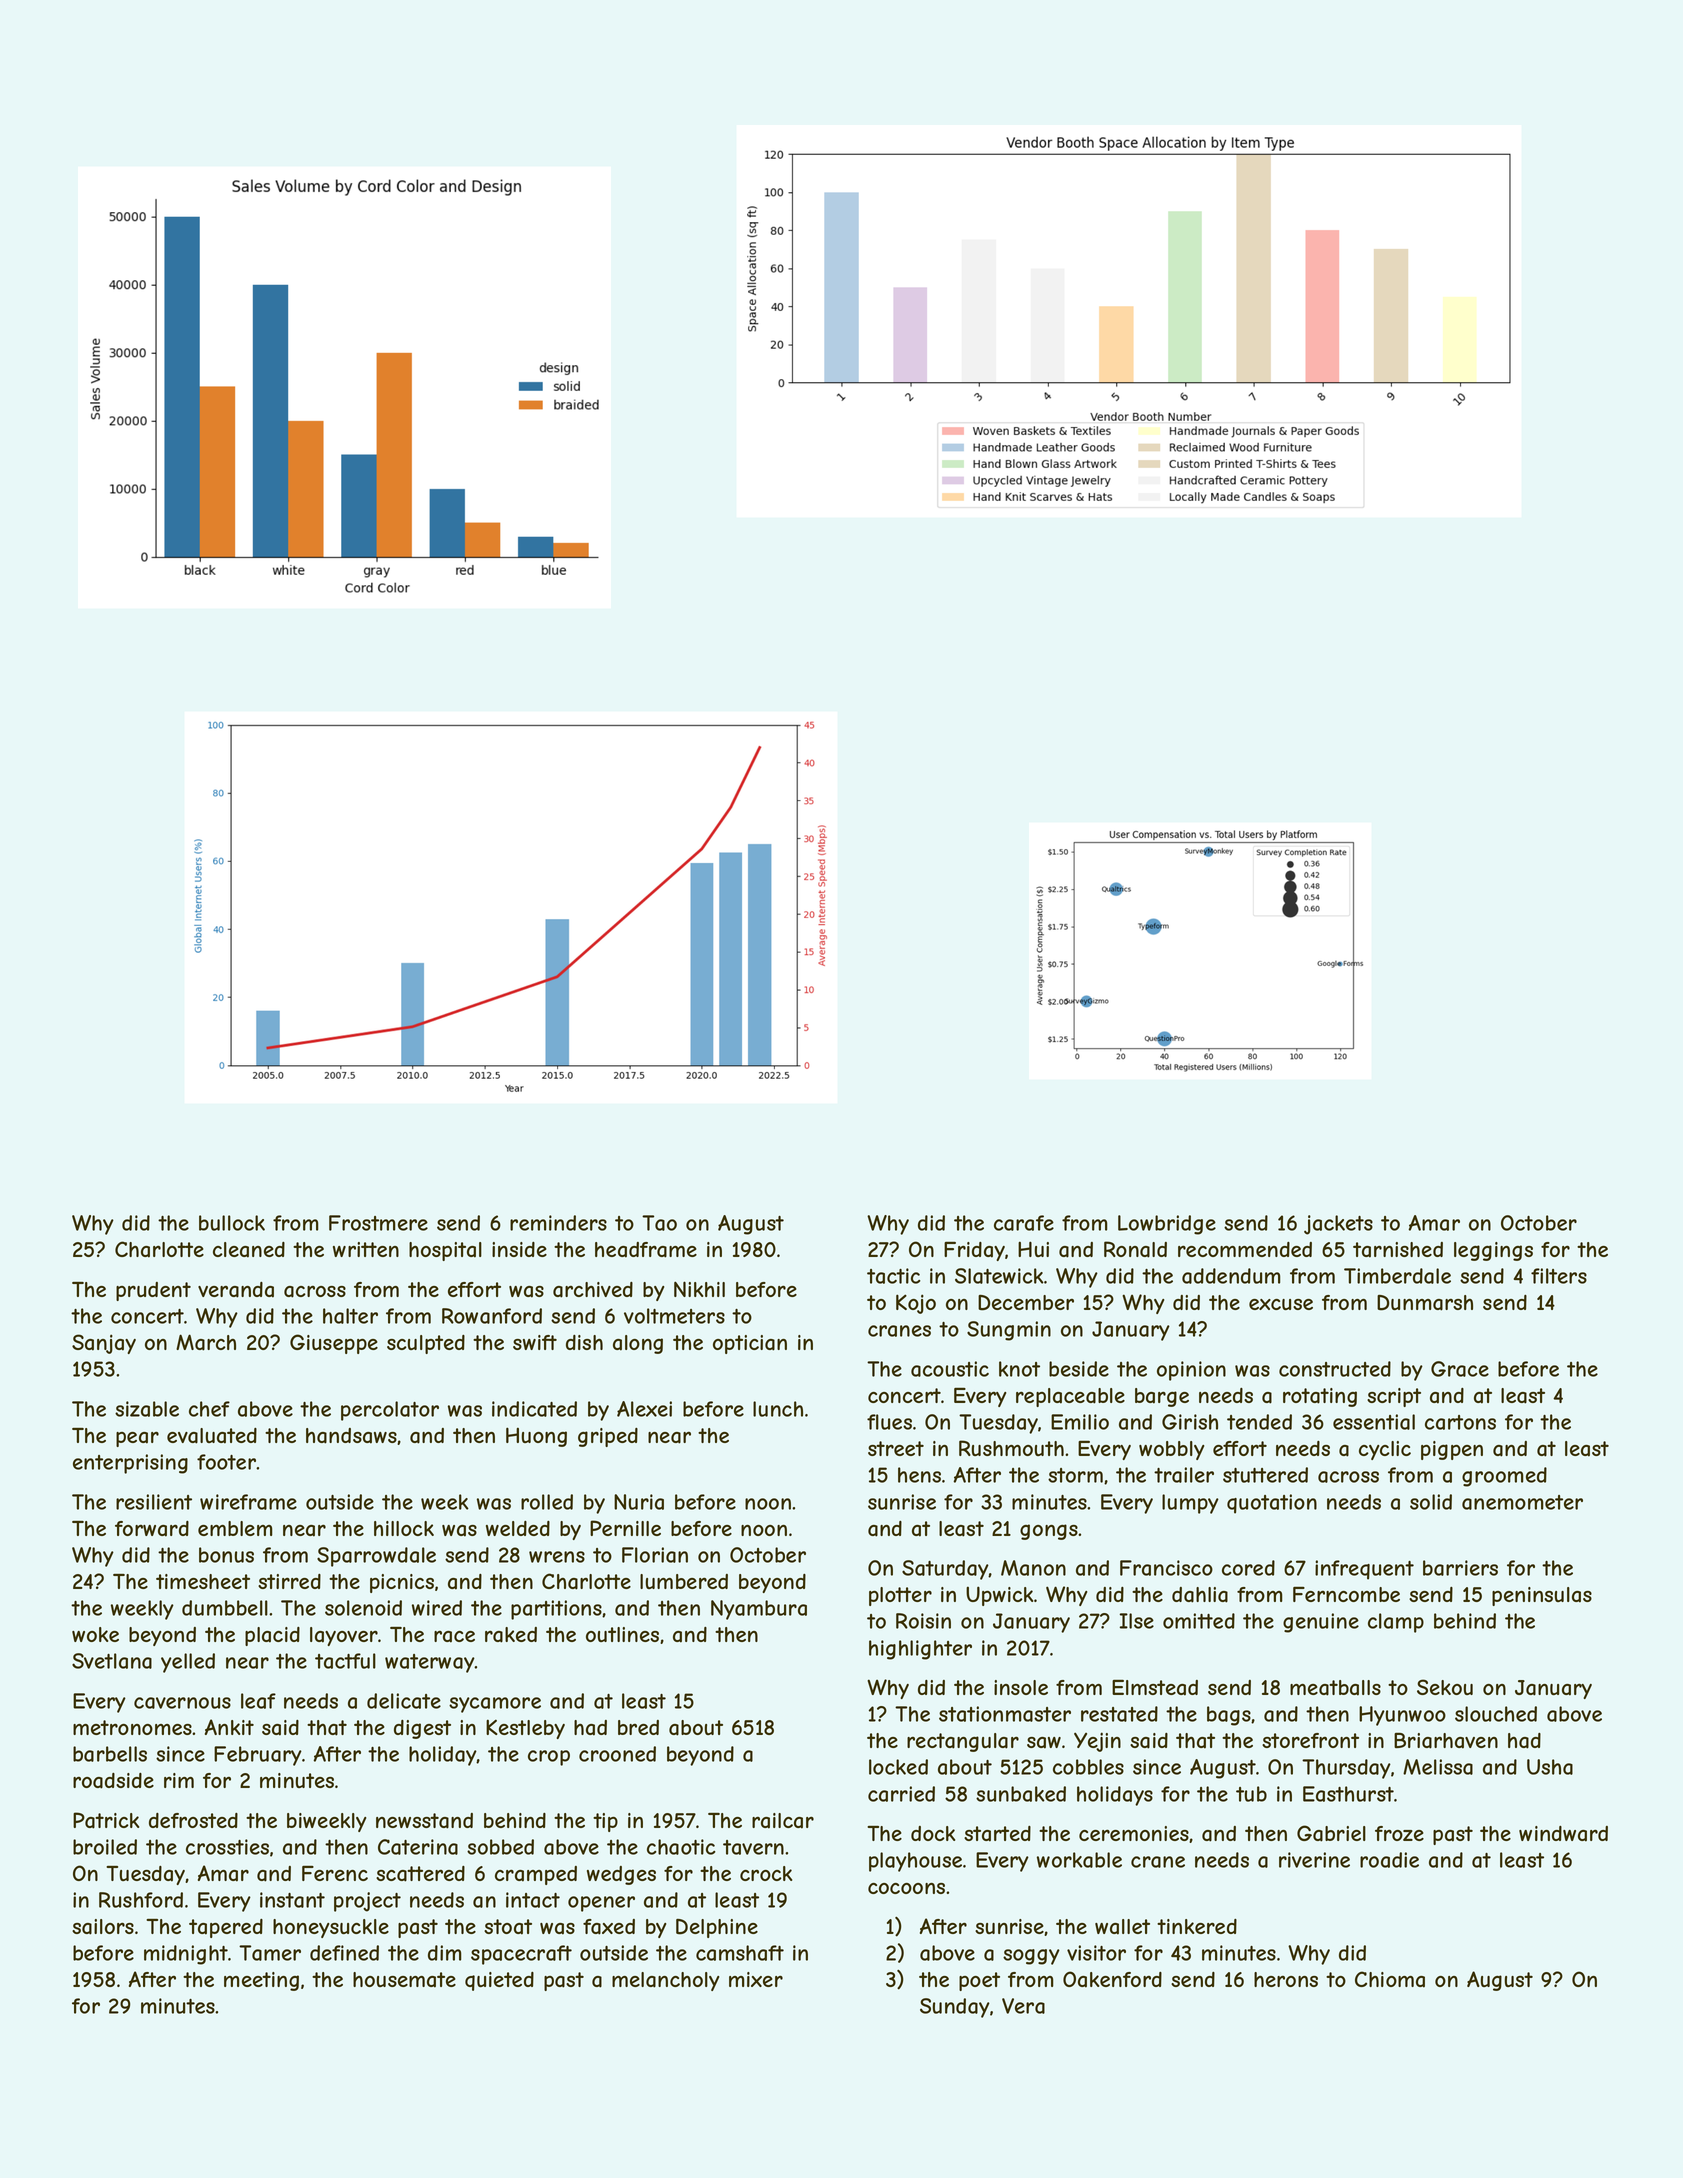  I want to click on camshaft, so click(740, 1953).
